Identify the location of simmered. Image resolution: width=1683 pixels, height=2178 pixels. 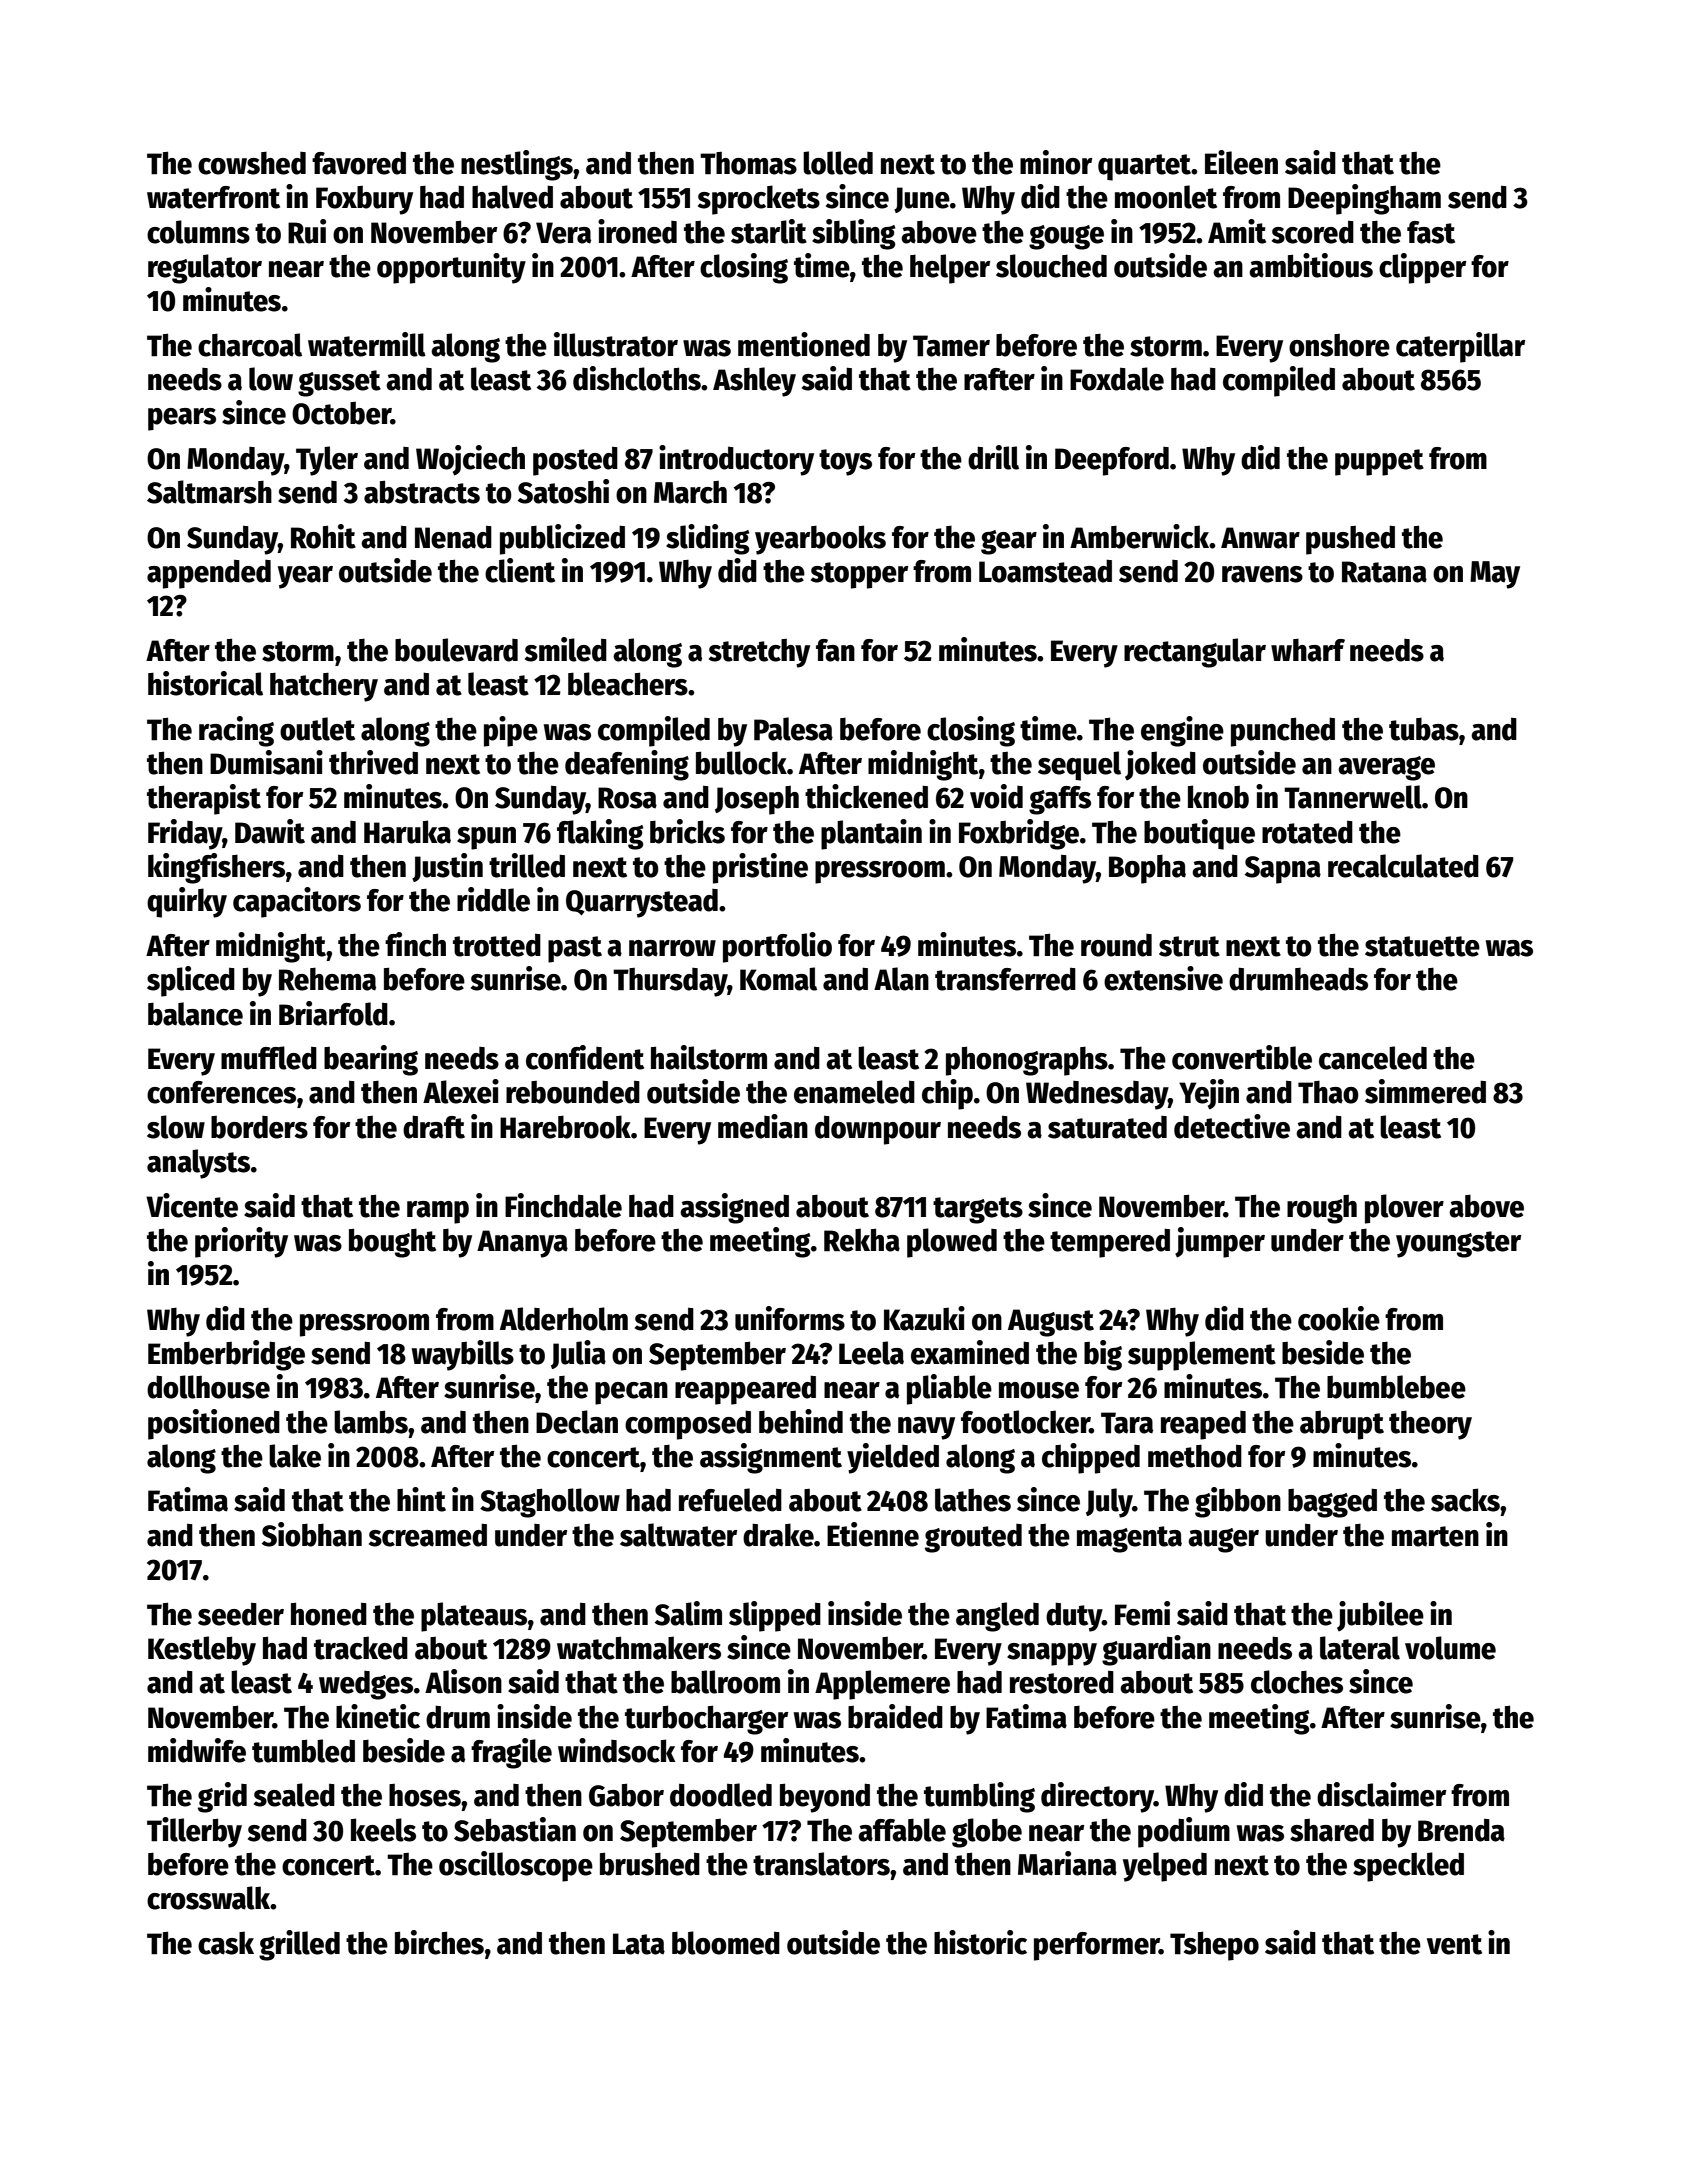
(1425, 1091).
